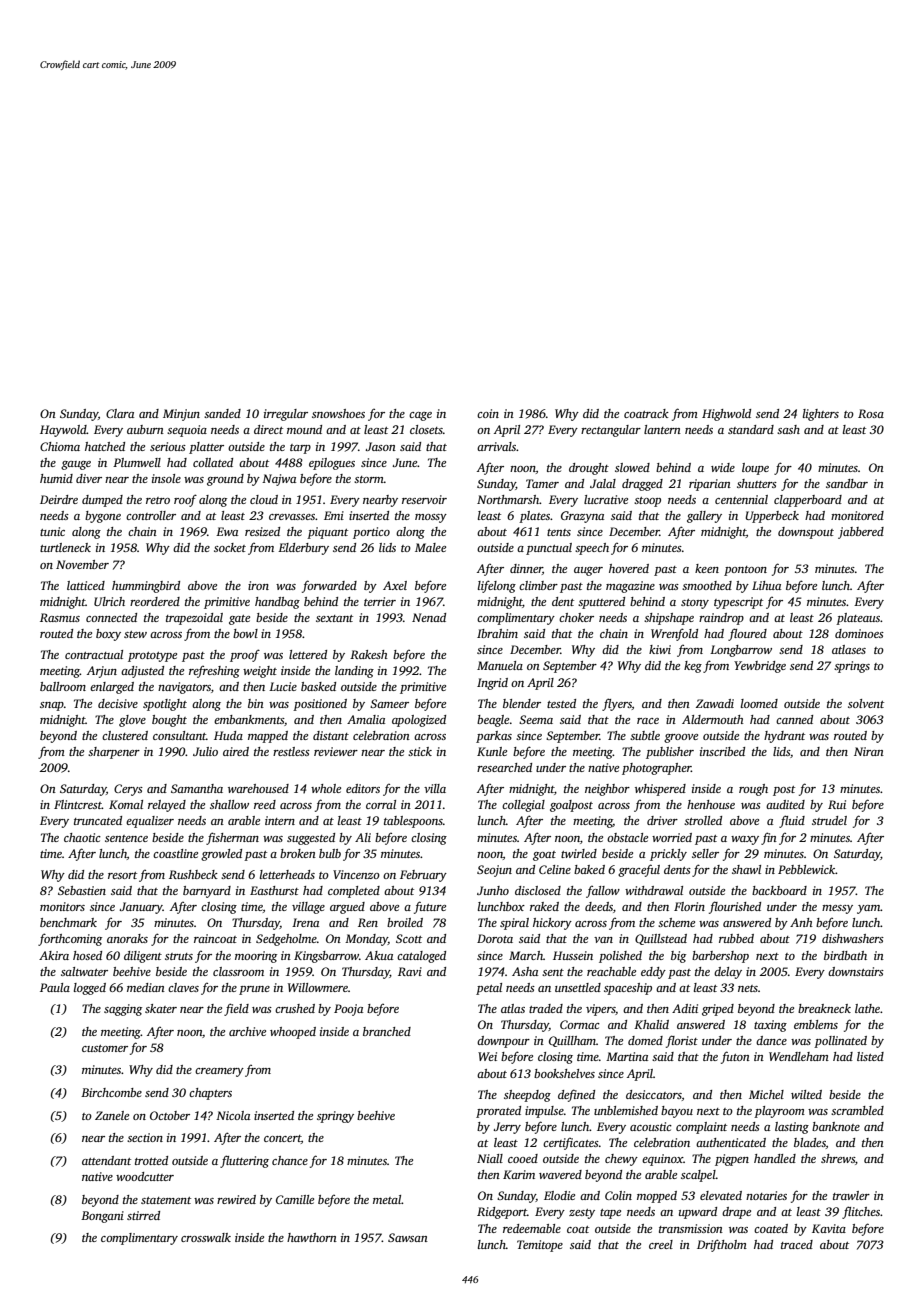 This page has height=1308, width=924. Describe the element at coordinates (722, 1245) in the page. I see `Driftholm` at that location.
